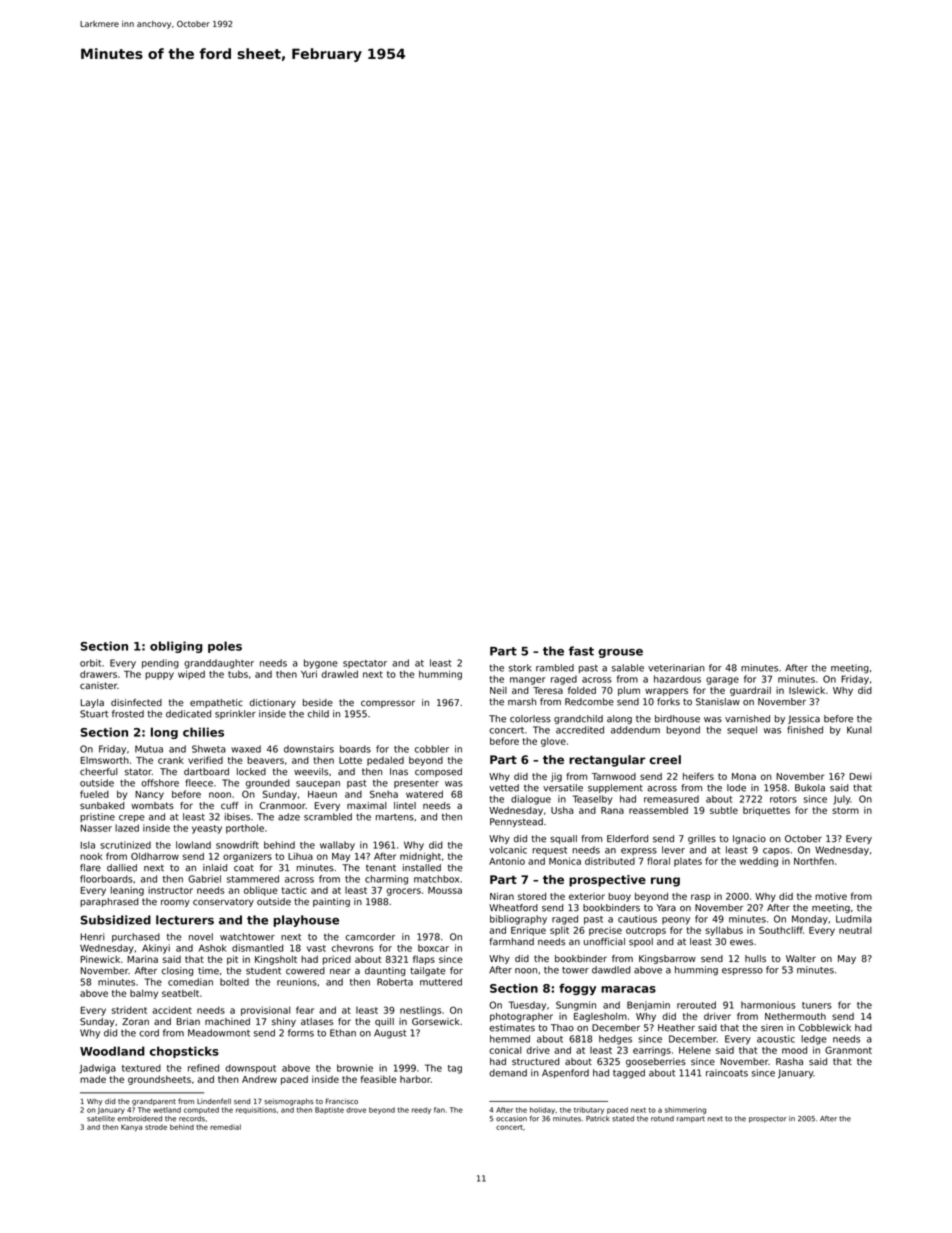 The height and width of the page is (1233, 952). I want to click on tubs, so click(238, 674).
